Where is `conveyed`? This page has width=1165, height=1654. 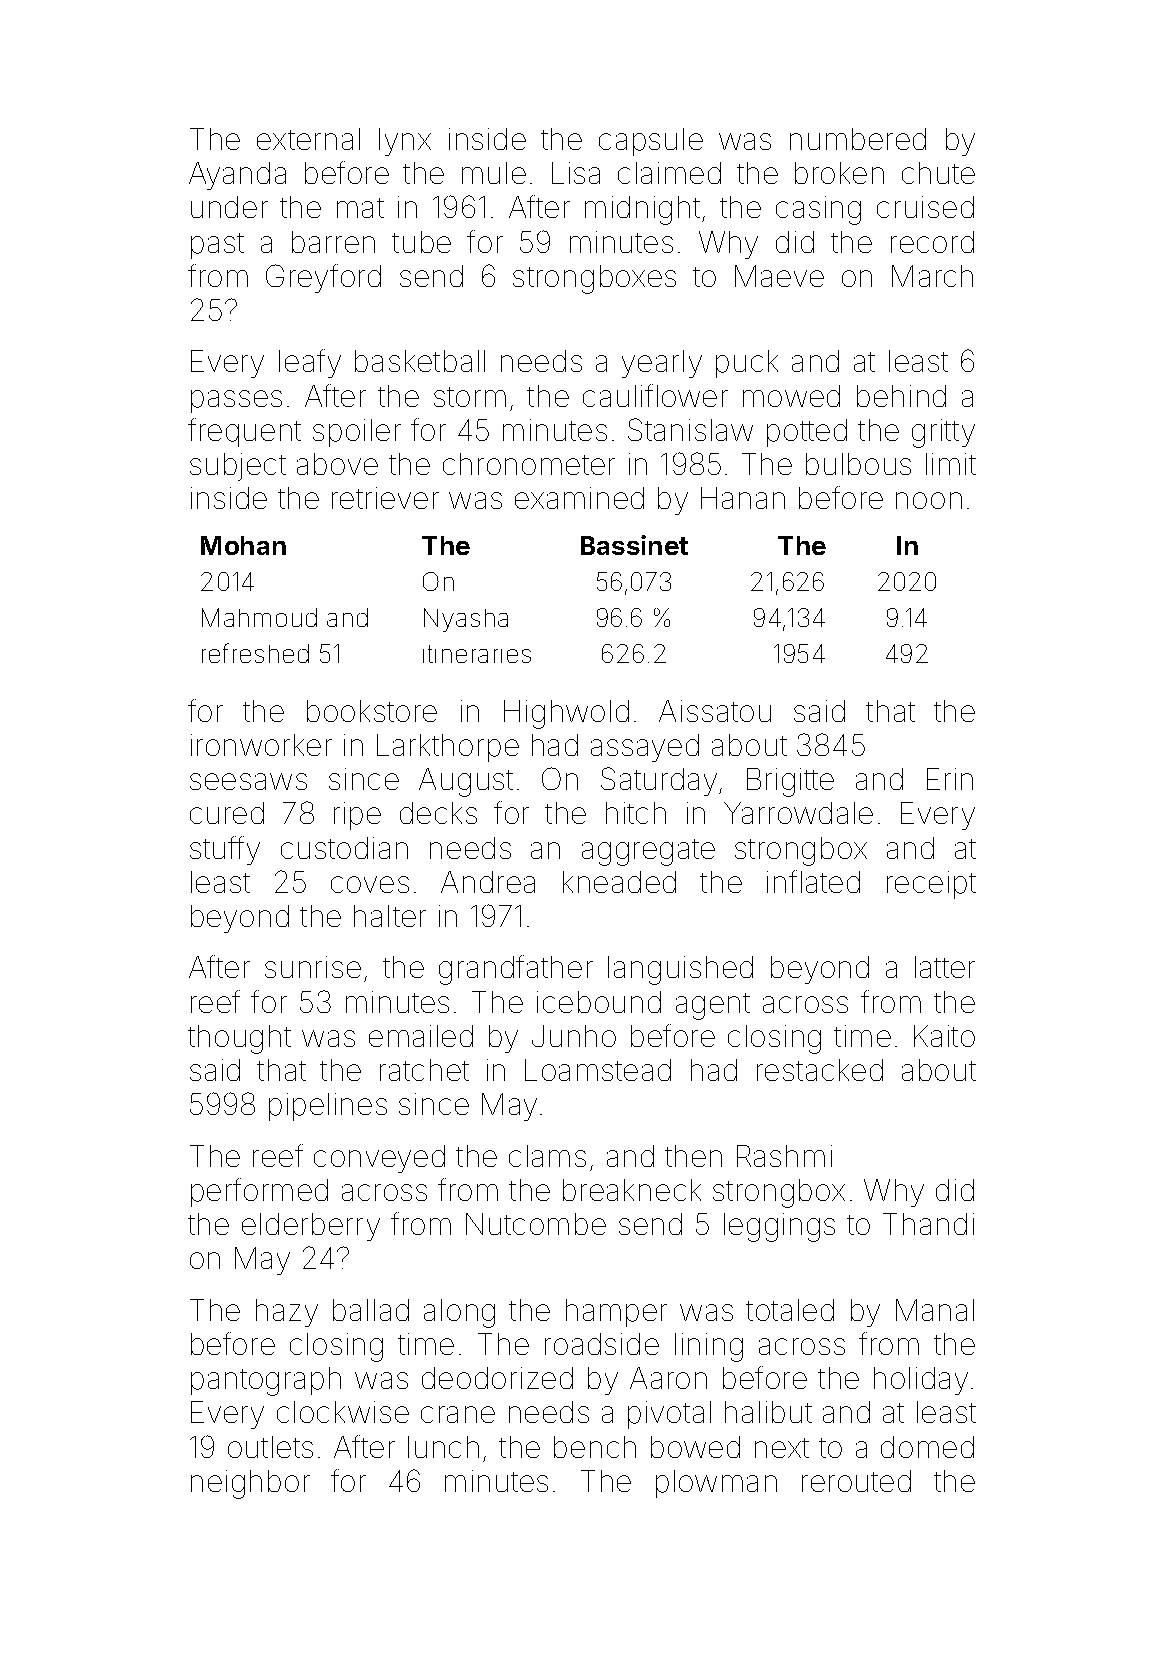 conveyed is located at coordinates (379, 1159).
